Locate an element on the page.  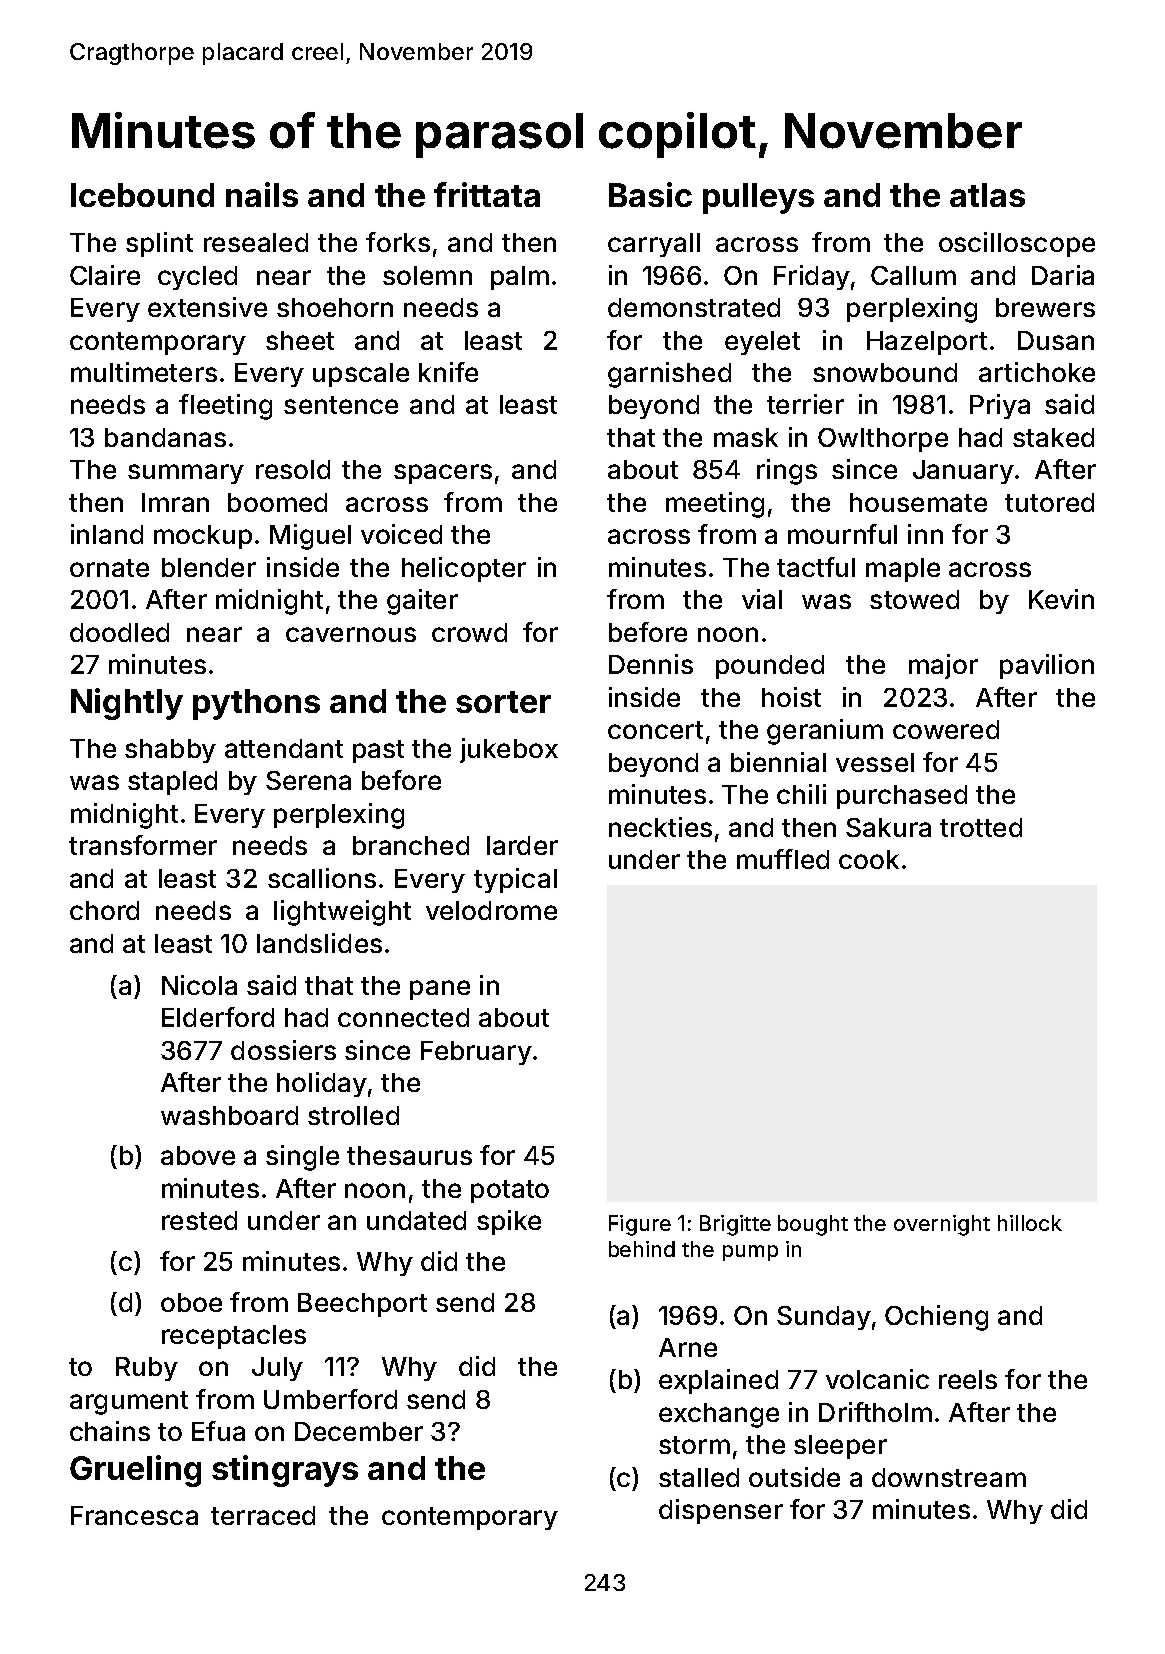
washboard is located at coordinates (229, 1115).
